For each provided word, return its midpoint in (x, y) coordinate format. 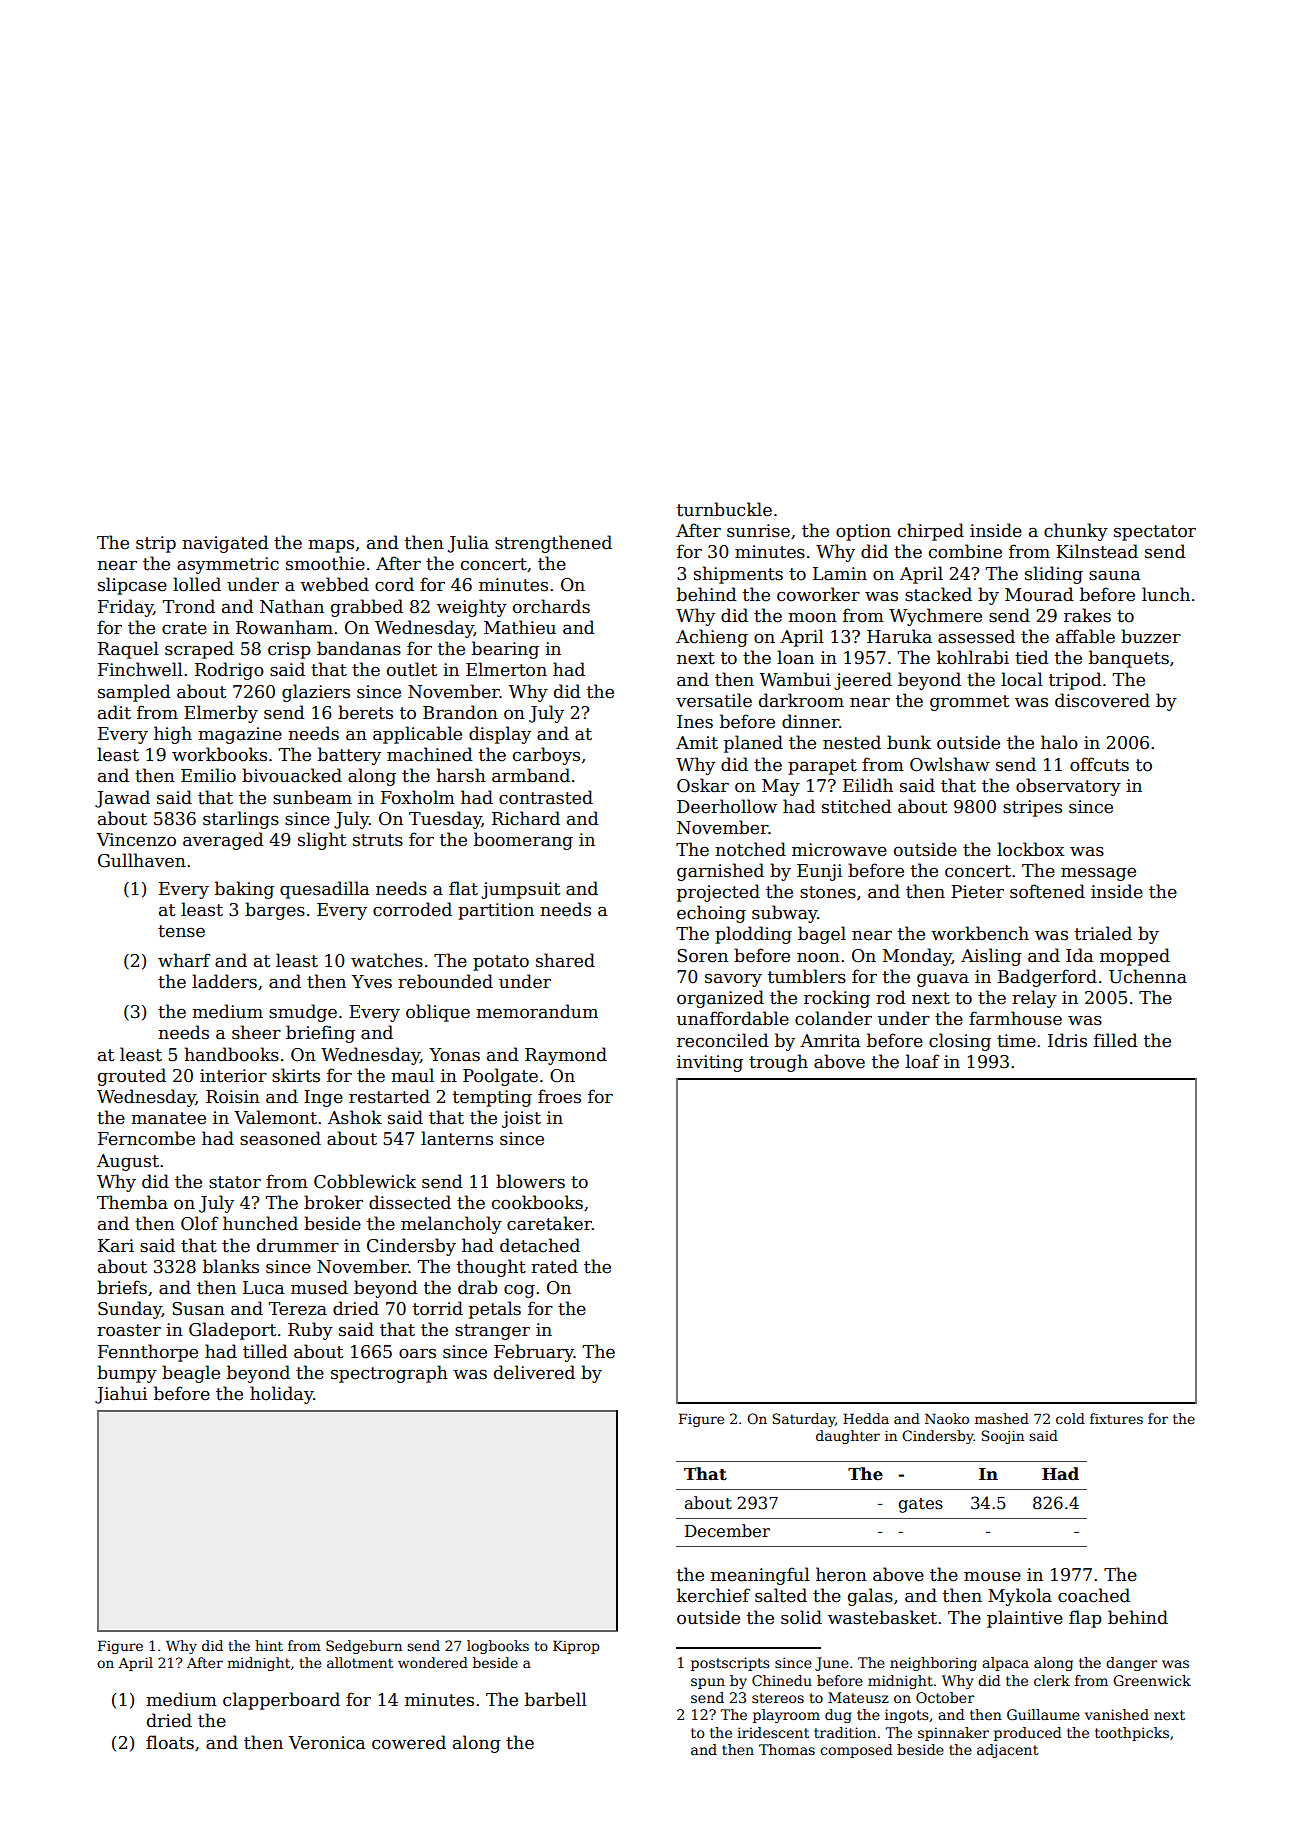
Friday (125, 608)
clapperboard (281, 1701)
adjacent (1007, 1751)
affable (1085, 636)
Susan (198, 1309)
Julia (468, 544)
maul (412, 1075)
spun (708, 1683)
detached (540, 1245)
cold (1070, 1418)
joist (521, 1119)
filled (1116, 1040)
